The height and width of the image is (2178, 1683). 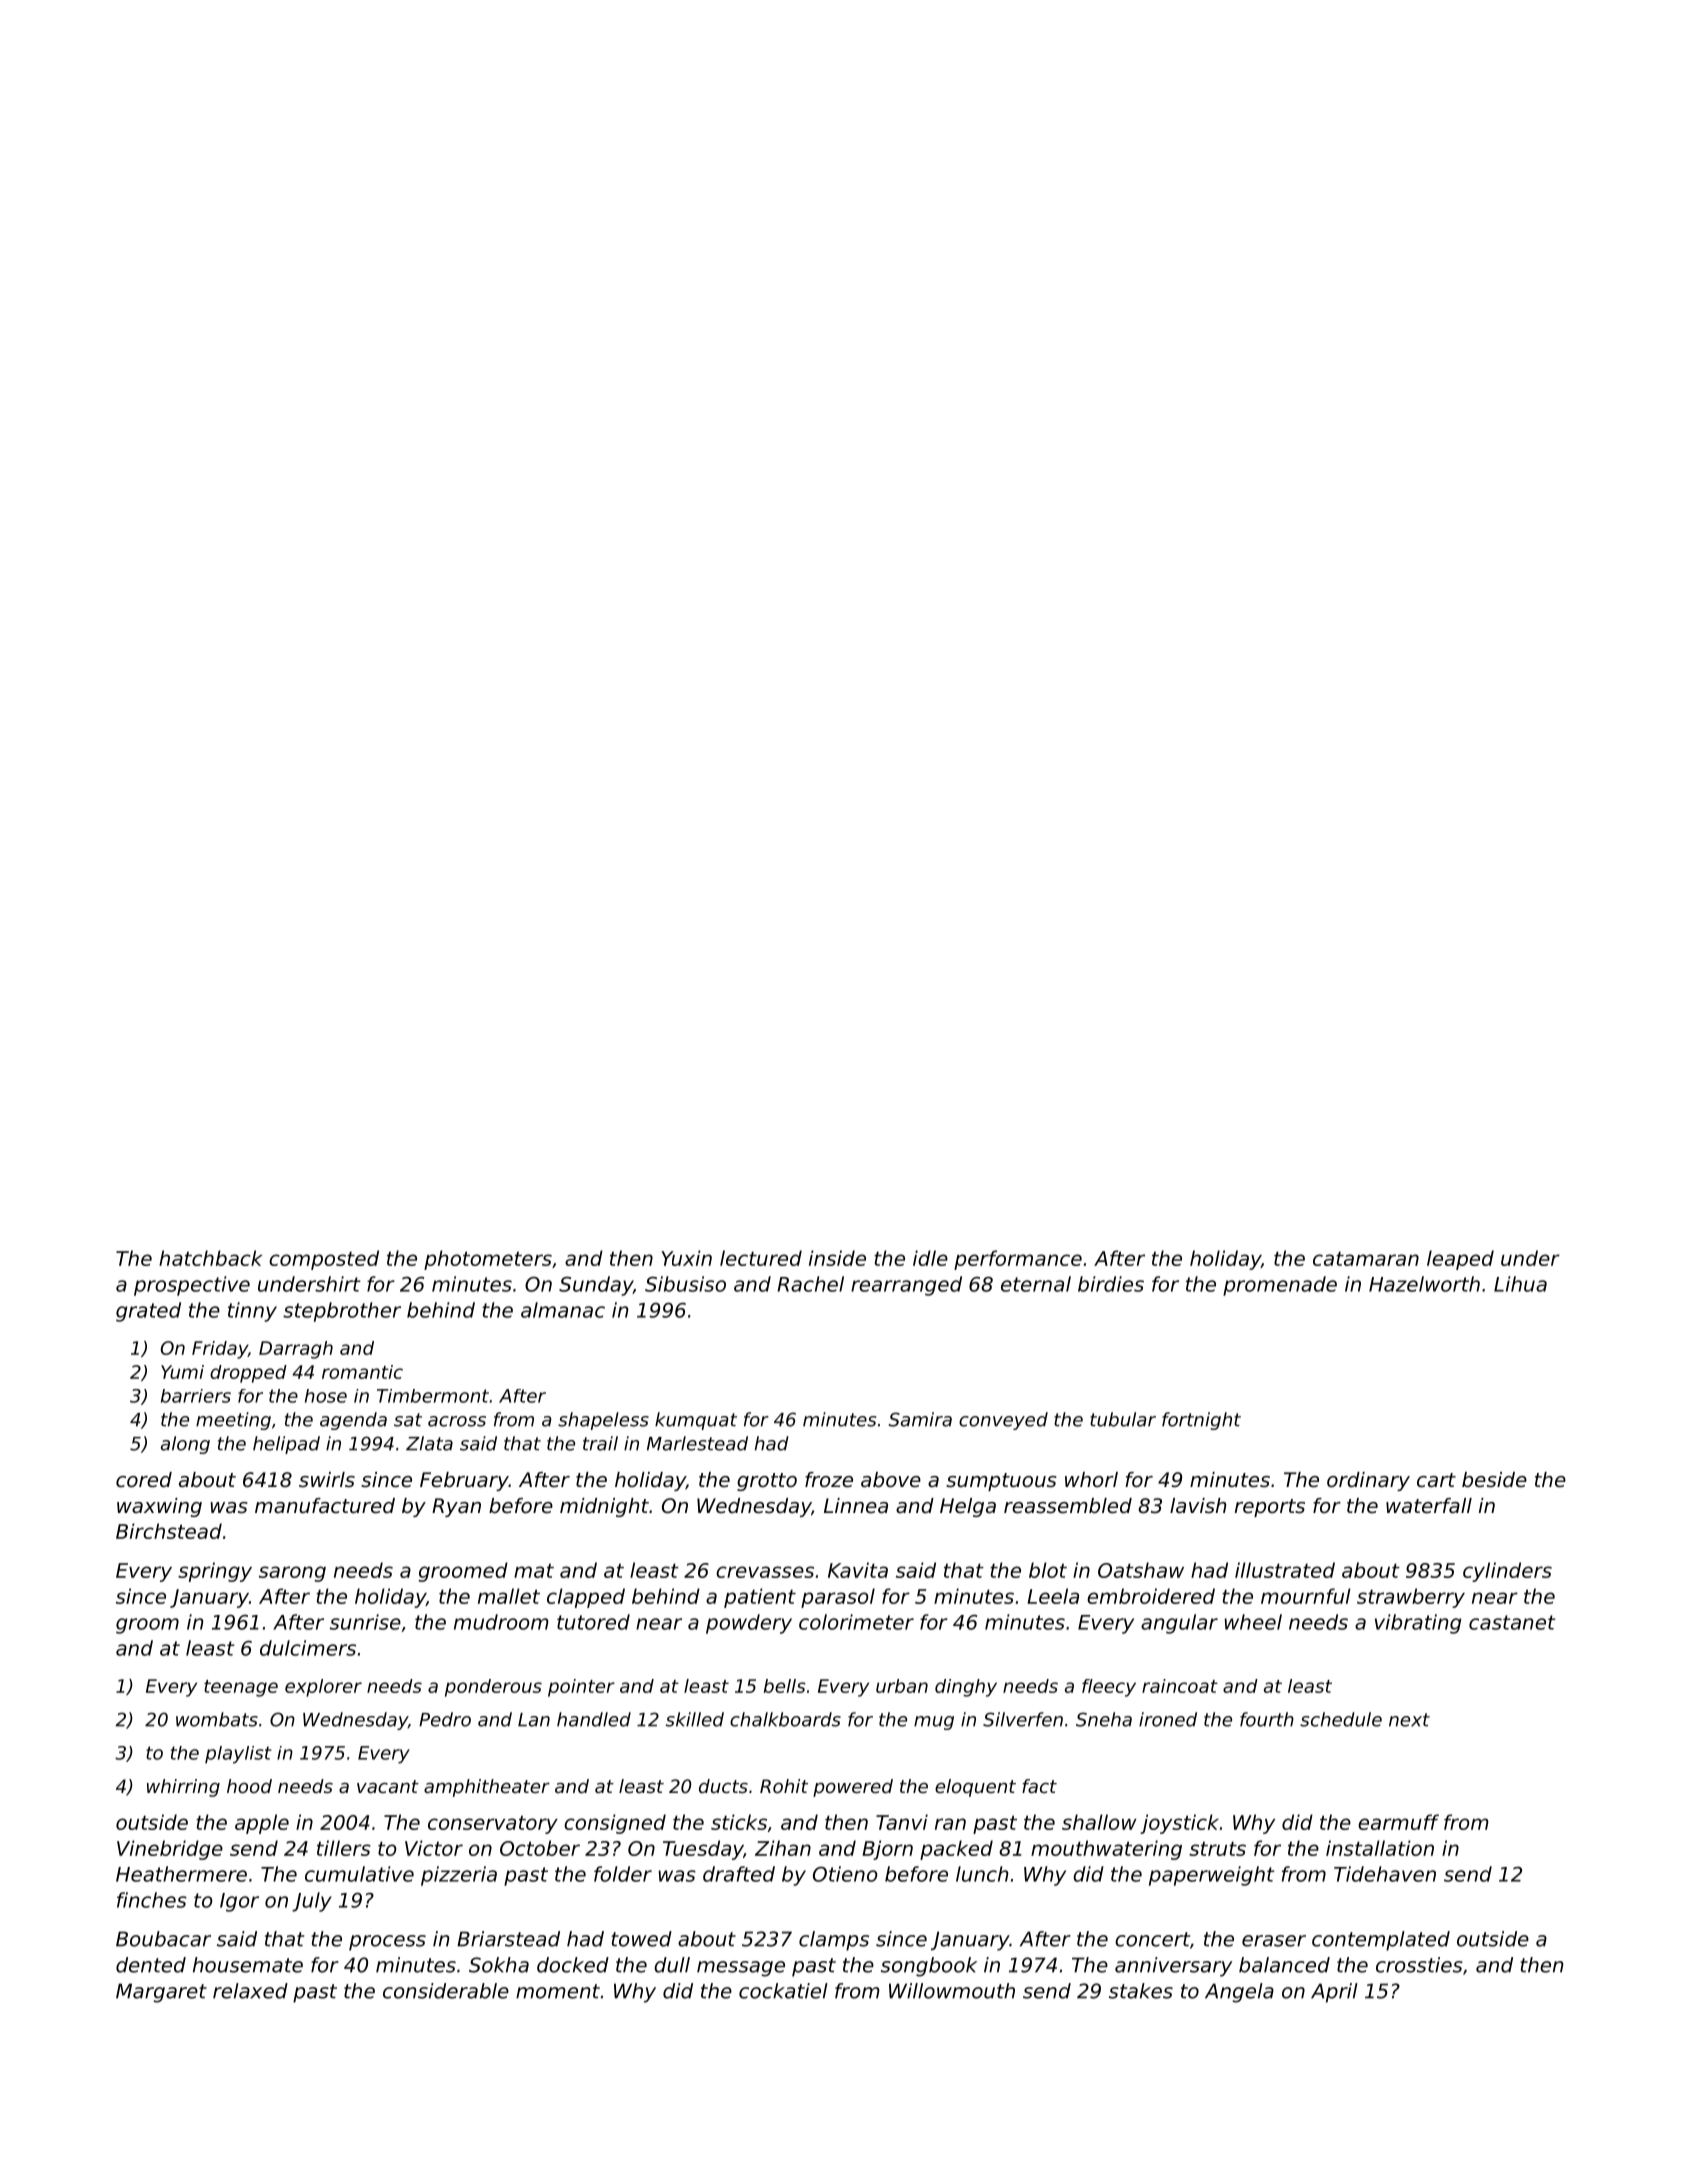 What do you see at coordinates (1507, 1572) in the image?
I see `cylinders` at bounding box center [1507, 1572].
